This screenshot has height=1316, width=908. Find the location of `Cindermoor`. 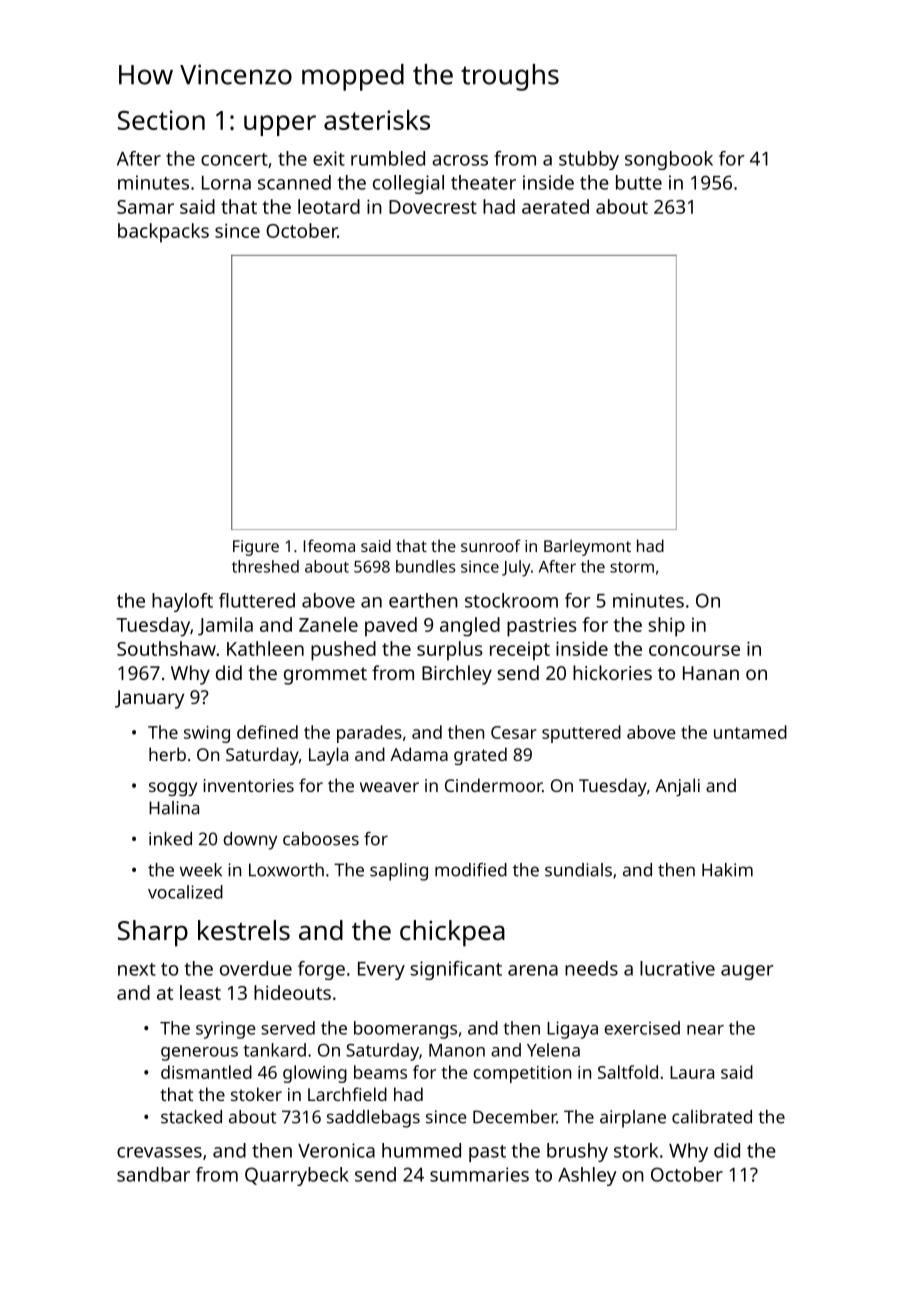

Cindermoor is located at coordinates (493, 785).
